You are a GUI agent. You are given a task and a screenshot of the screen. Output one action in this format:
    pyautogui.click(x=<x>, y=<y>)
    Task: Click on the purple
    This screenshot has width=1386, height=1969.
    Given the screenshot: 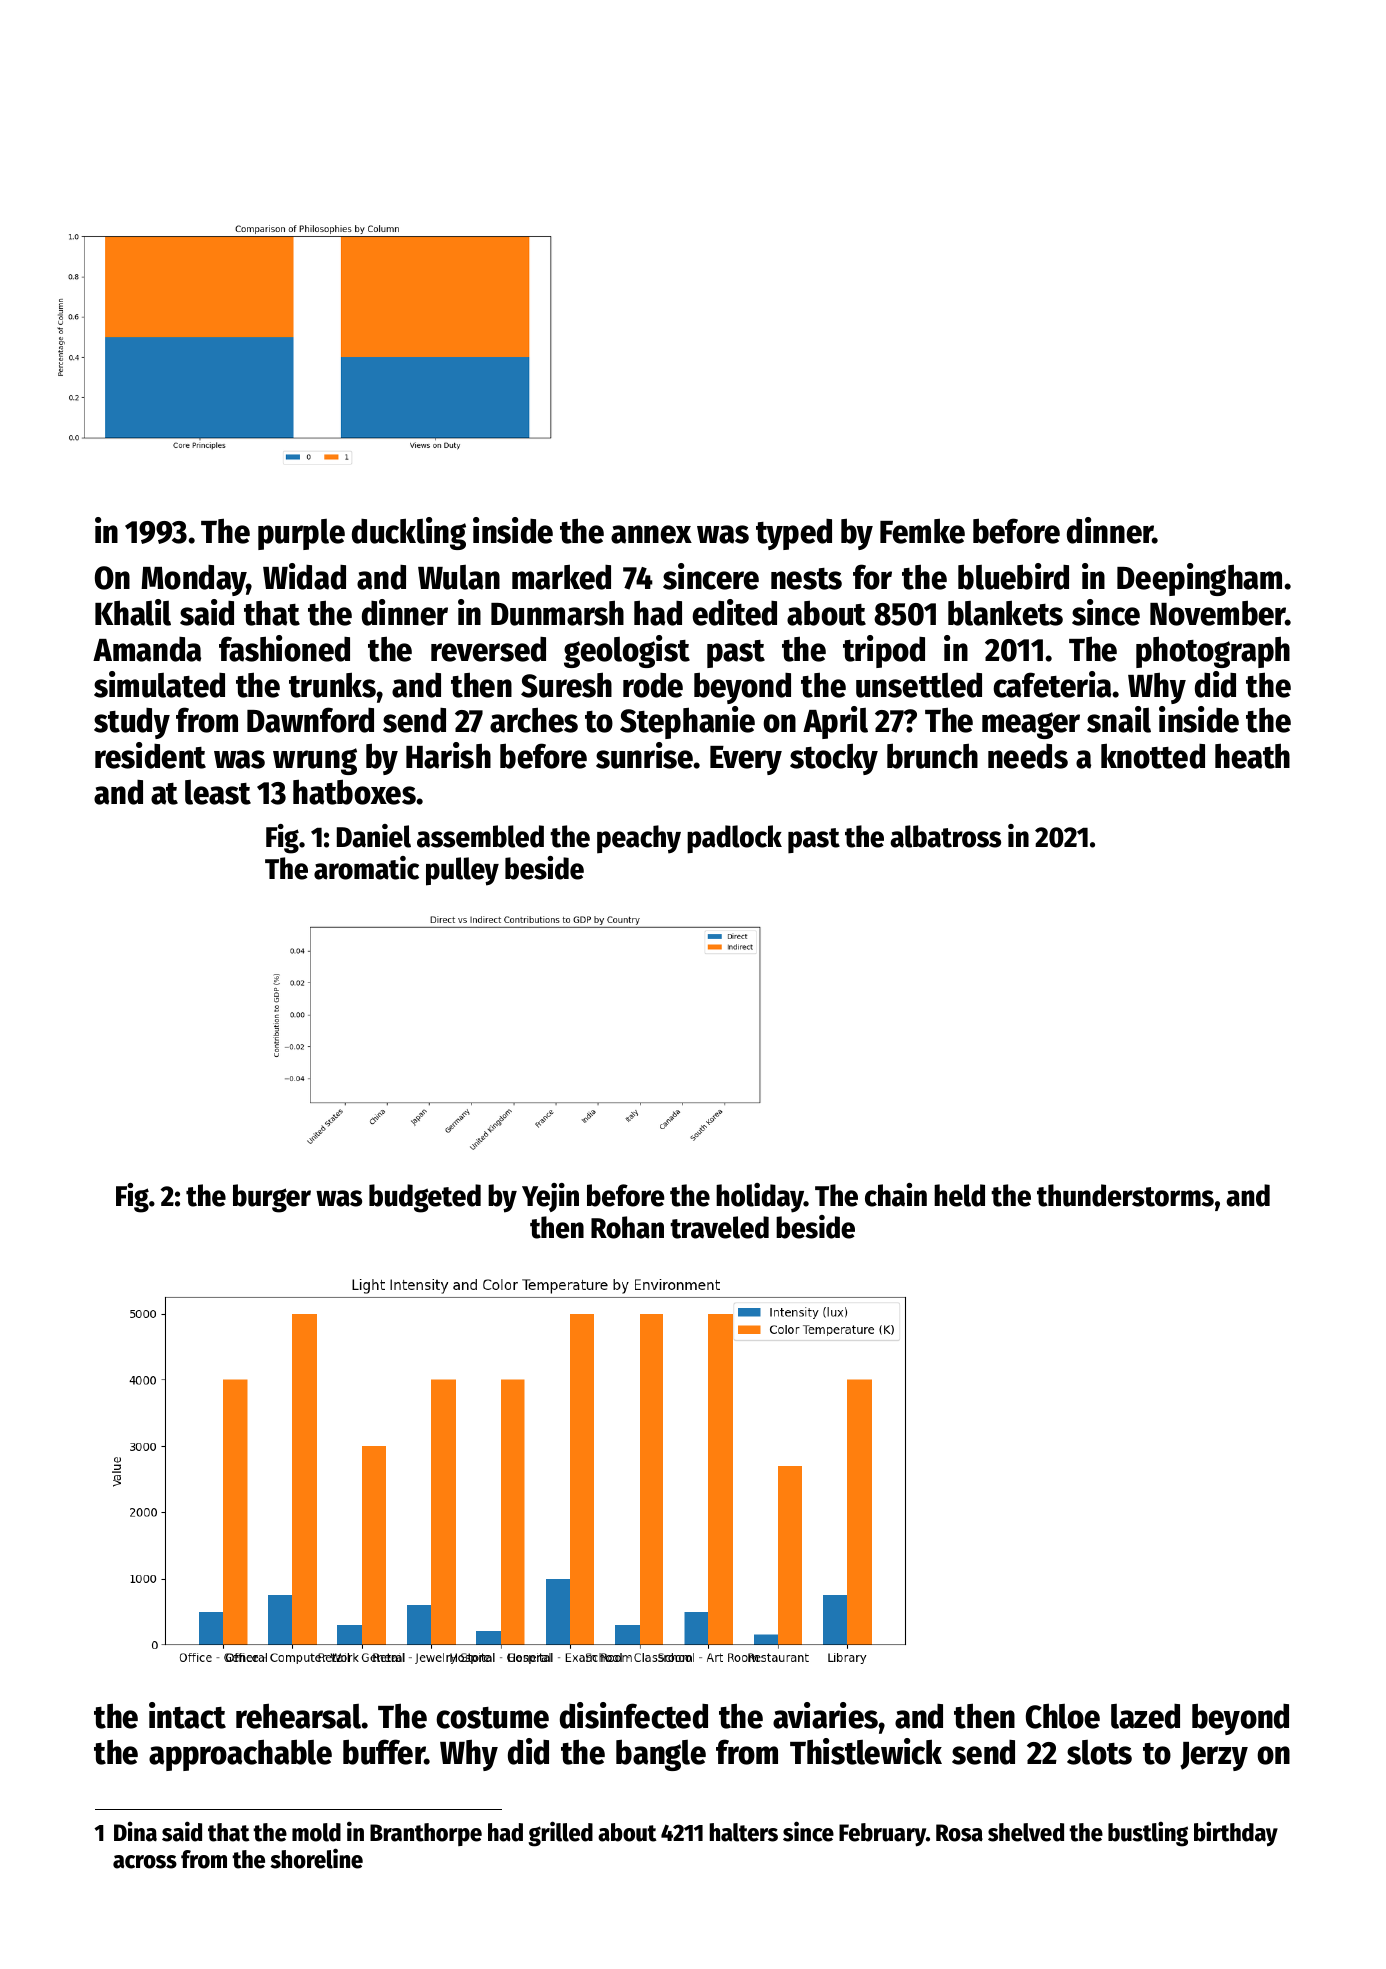 What is the action you would take?
    pyautogui.click(x=301, y=534)
